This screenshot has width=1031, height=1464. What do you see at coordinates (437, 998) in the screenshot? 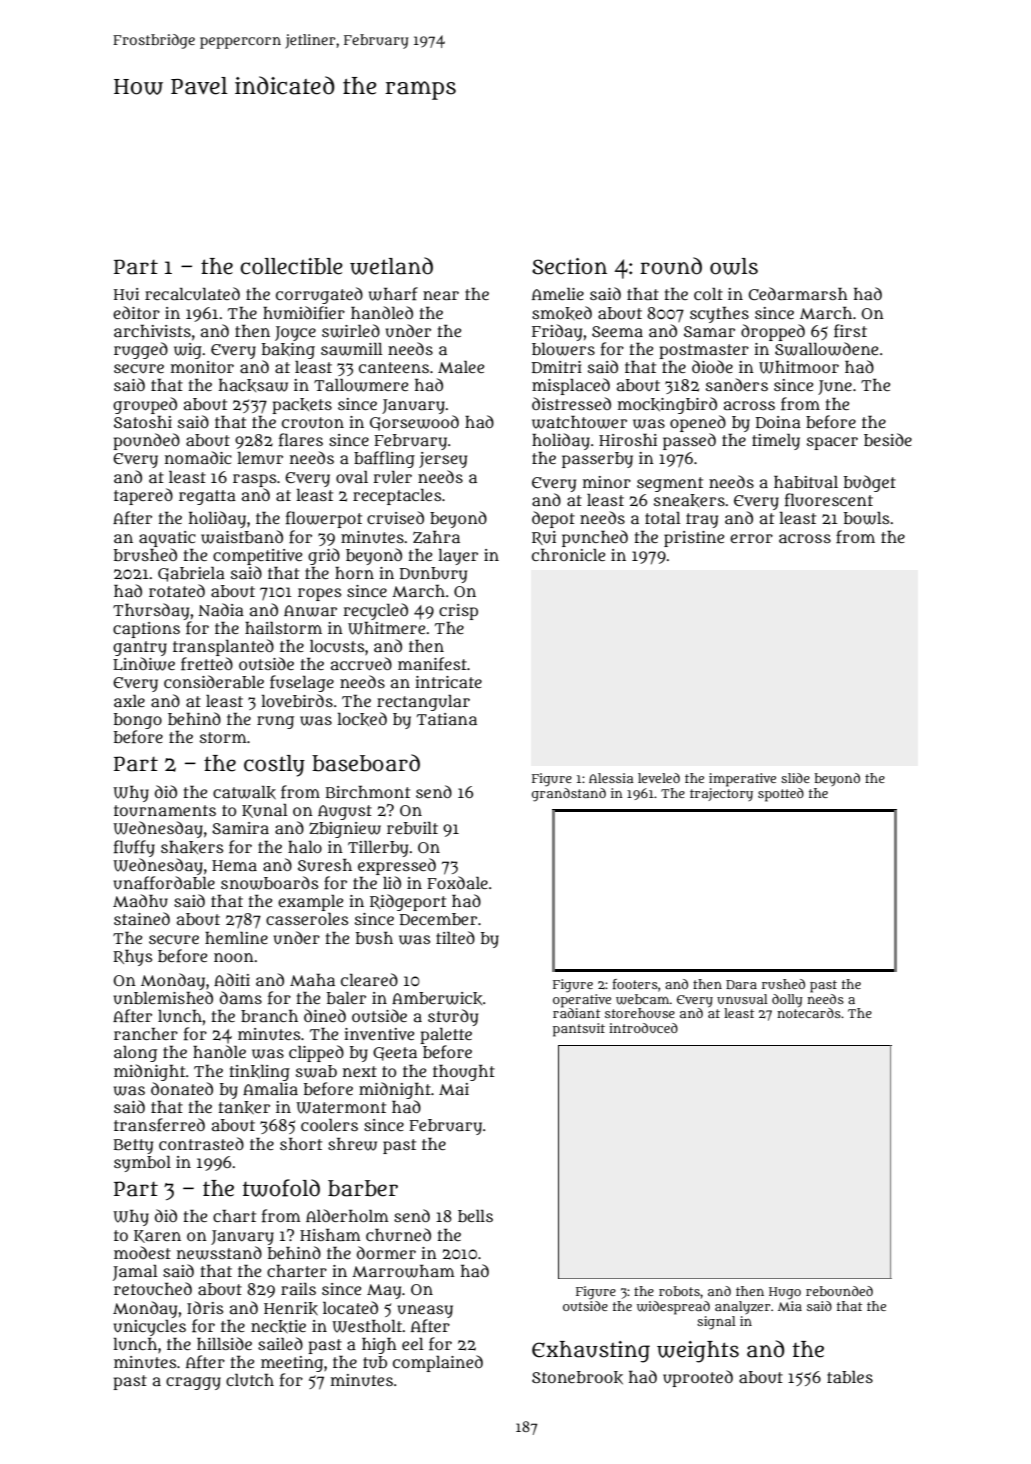
I see `Amberwick` at bounding box center [437, 998].
